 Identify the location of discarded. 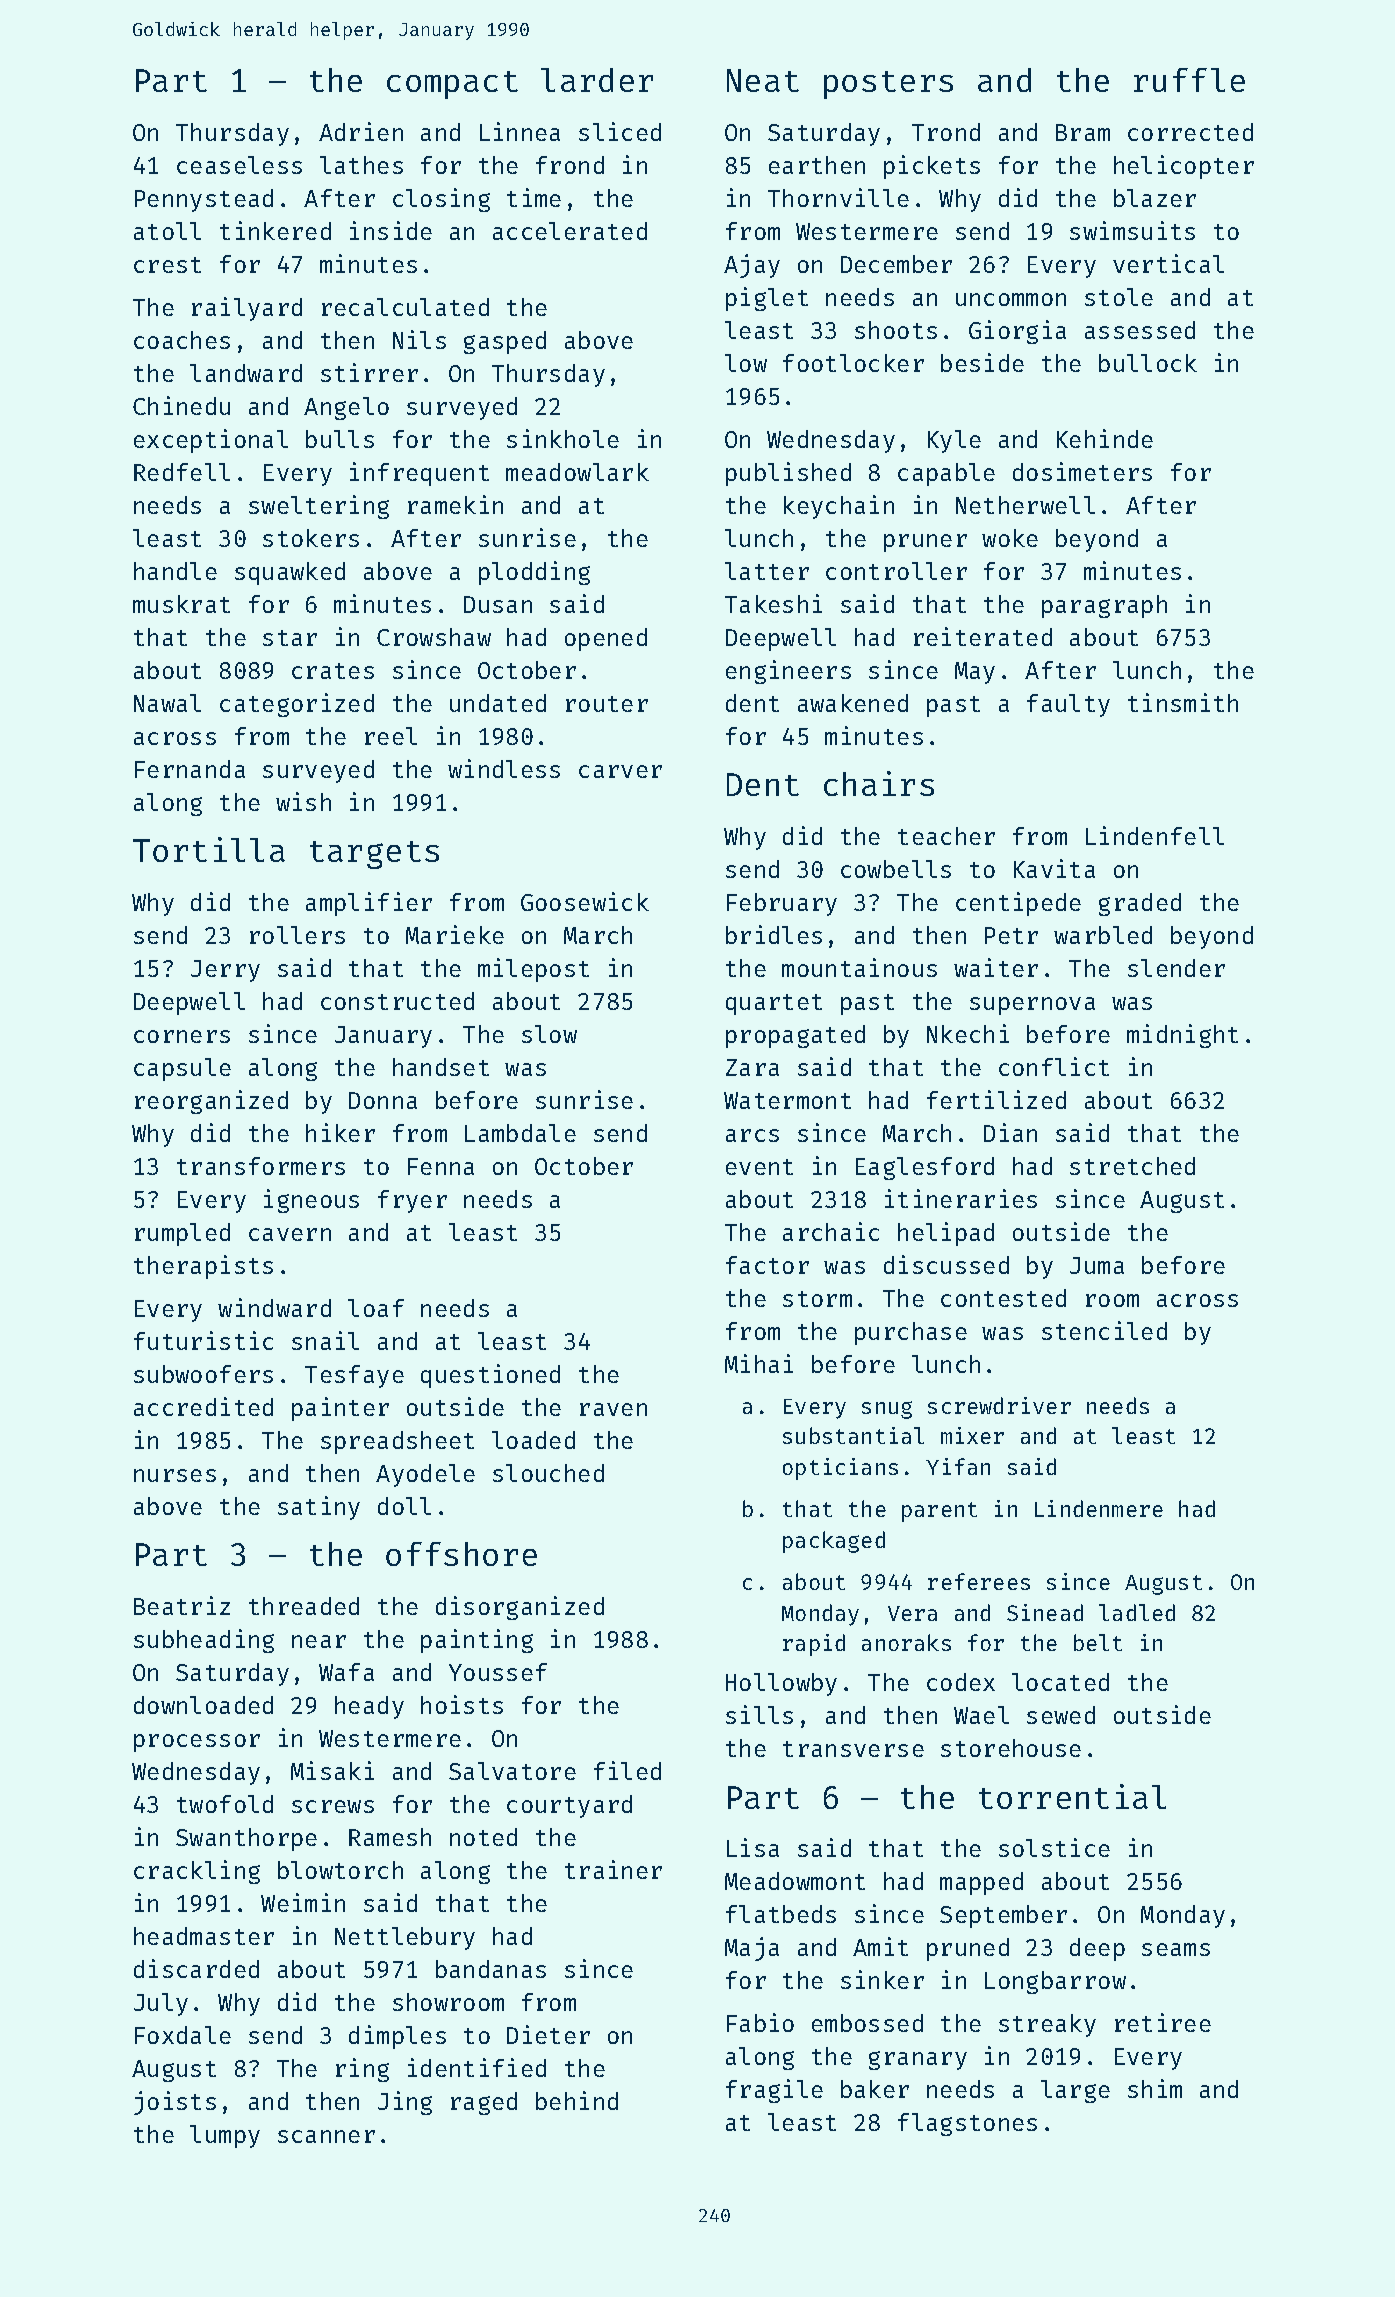
(196, 1968).
